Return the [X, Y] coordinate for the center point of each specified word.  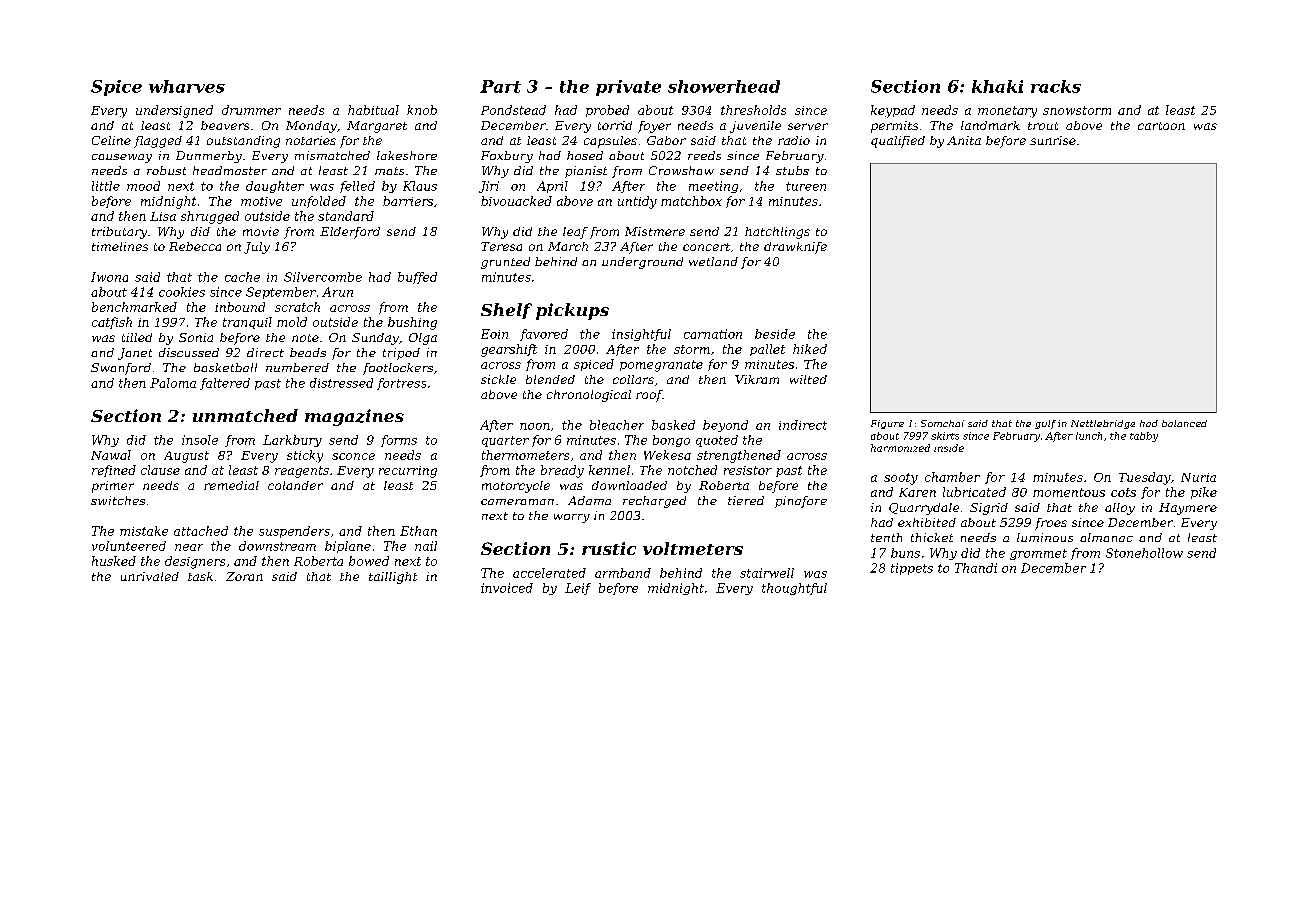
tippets [912, 569]
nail [426, 546]
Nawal [111, 455]
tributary [119, 233]
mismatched [332, 155]
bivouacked [516, 201]
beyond [725, 426]
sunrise [1053, 140]
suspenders [294, 532]
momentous [1069, 492]
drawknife [795, 248]
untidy [637, 202]
